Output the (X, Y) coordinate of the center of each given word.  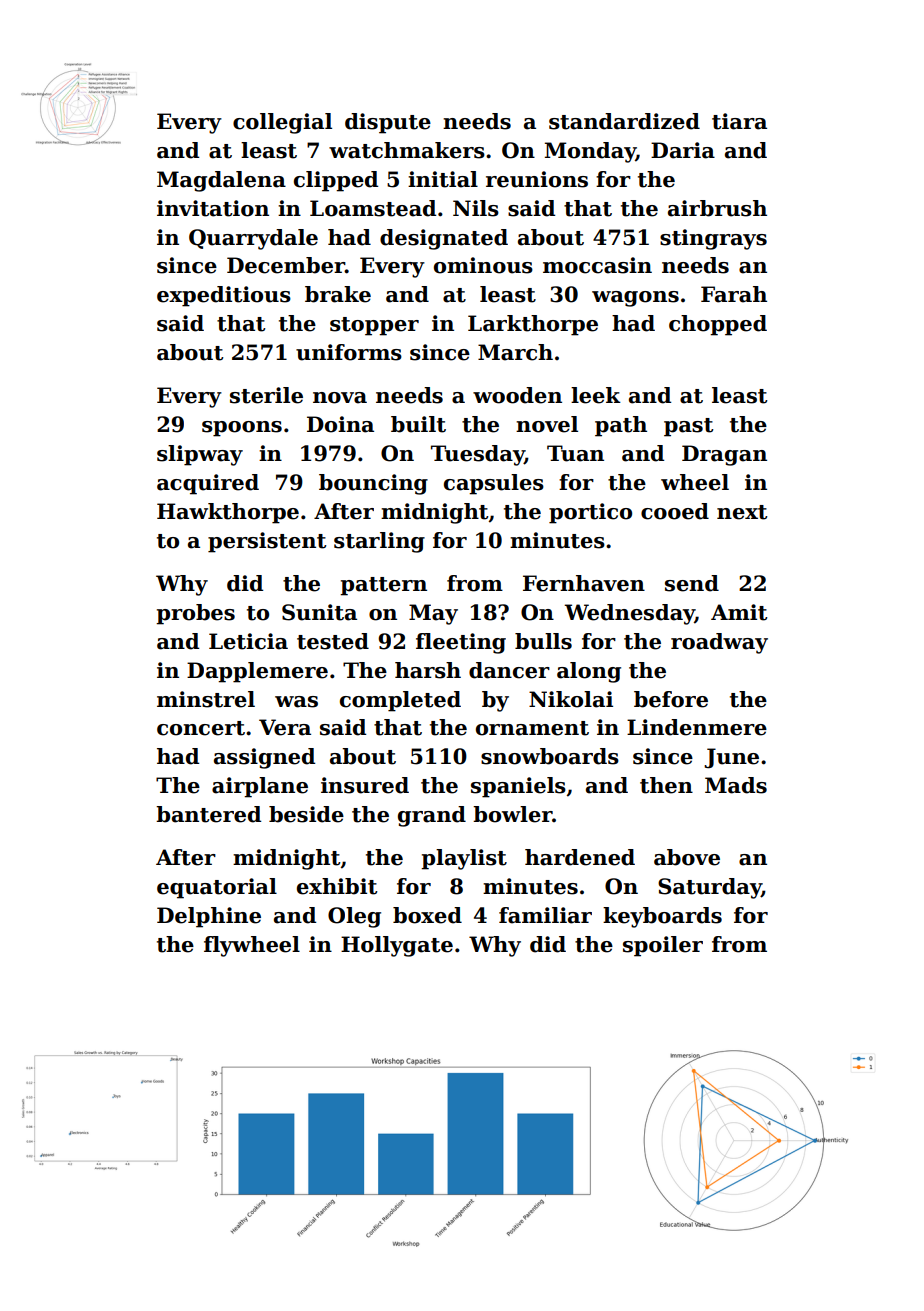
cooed (675, 511)
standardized (624, 121)
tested (333, 641)
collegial (282, 123)
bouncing (373, 484)
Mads (736, 785)
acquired (208, 484)
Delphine (209, 917)
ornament (532, 728)
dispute (388, 123)
